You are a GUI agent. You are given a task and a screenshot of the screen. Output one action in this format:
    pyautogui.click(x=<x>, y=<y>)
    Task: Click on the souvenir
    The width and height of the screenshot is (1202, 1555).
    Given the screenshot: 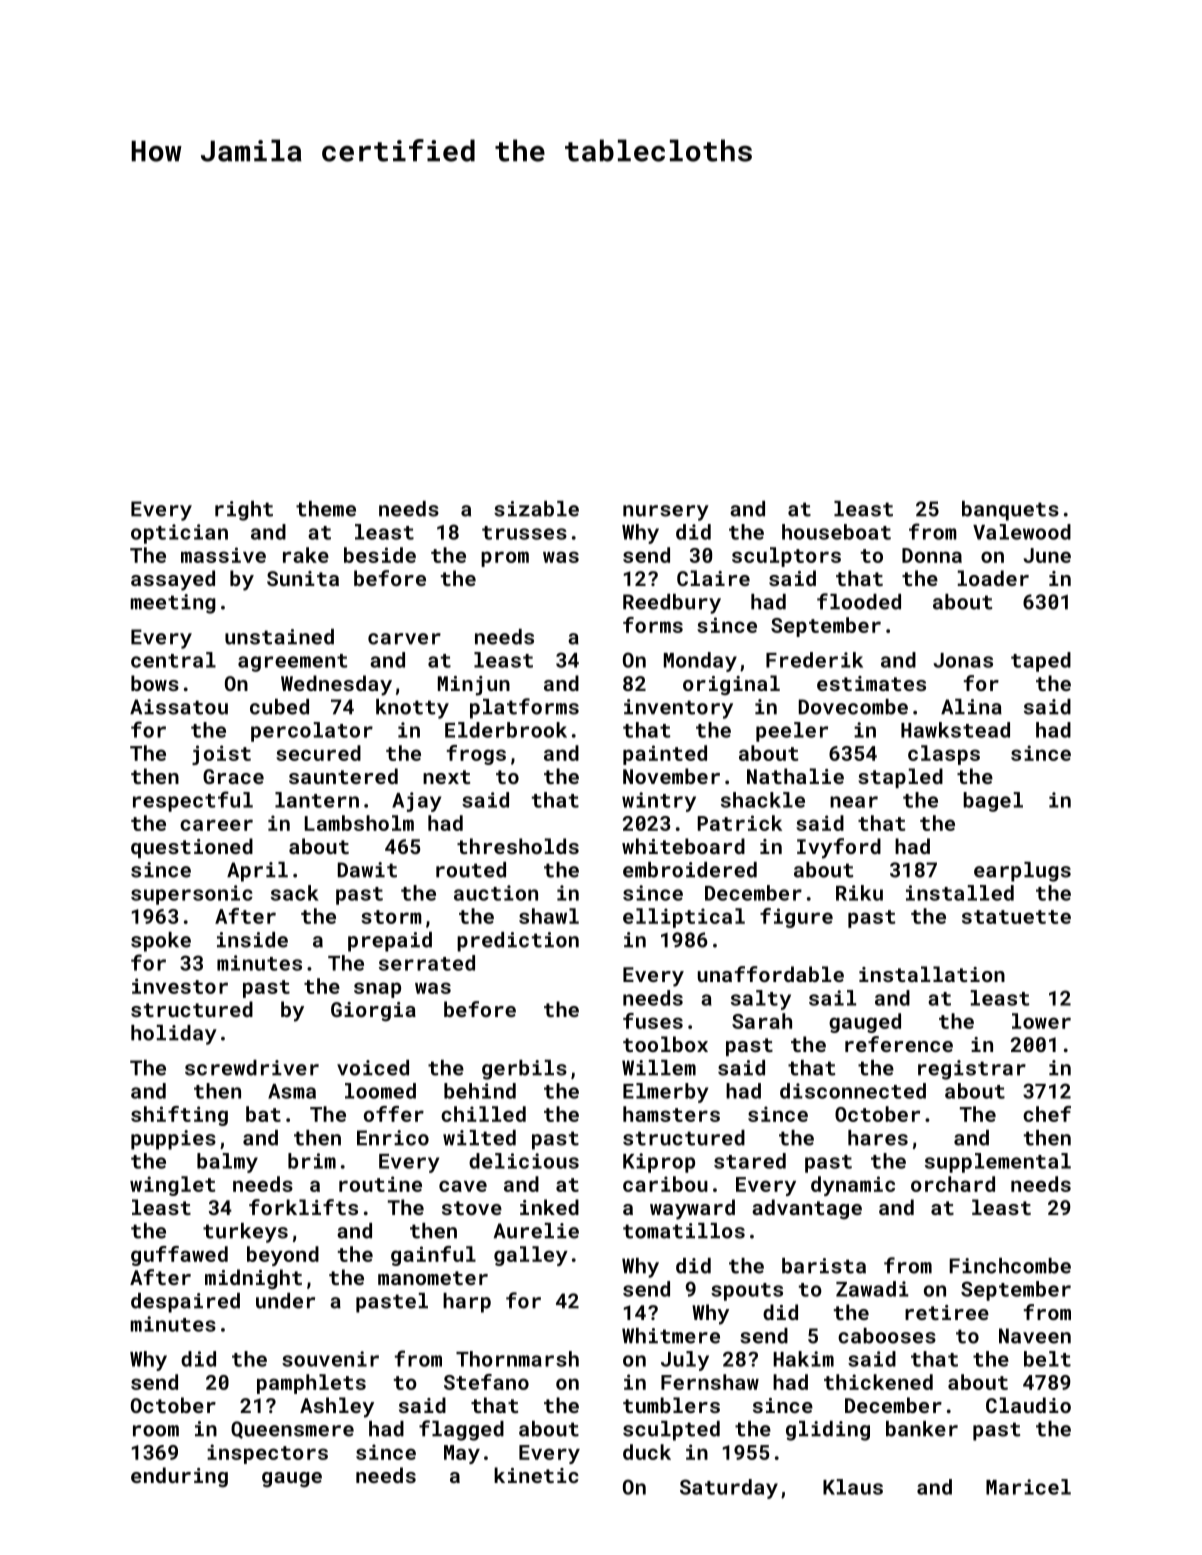 What is the action you would take?
    pyautogui.click(x=330, y=1359)
